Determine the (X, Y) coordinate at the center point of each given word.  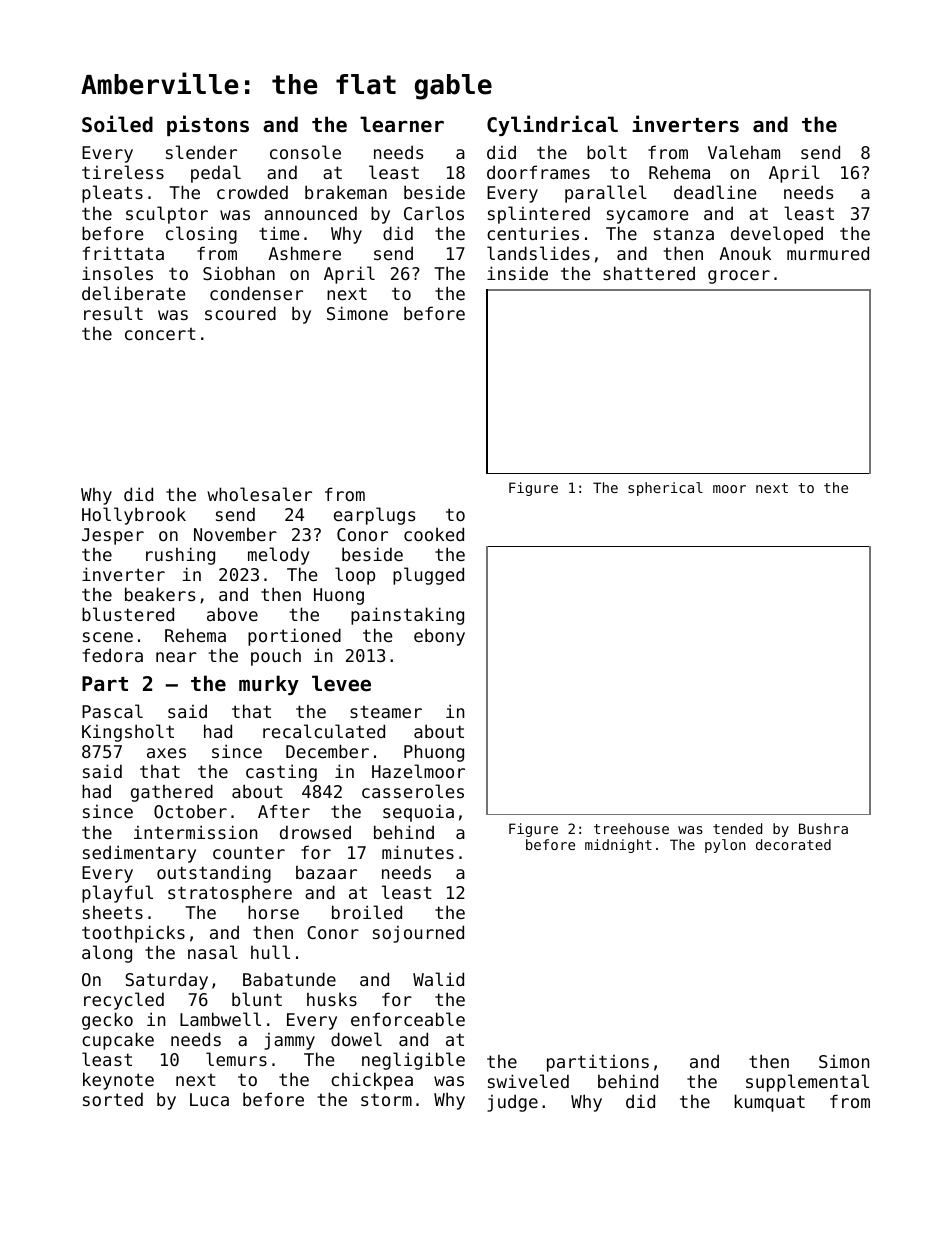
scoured (240, 313)
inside (517, 273)
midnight (618, 846)
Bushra (823, 828)
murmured (828, 253)
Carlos (434, 213)
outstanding (214, 874)
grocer (739, 277)
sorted (113, 1099)
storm (386, 1099)
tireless (123, 172)
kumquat (770, 1103)
